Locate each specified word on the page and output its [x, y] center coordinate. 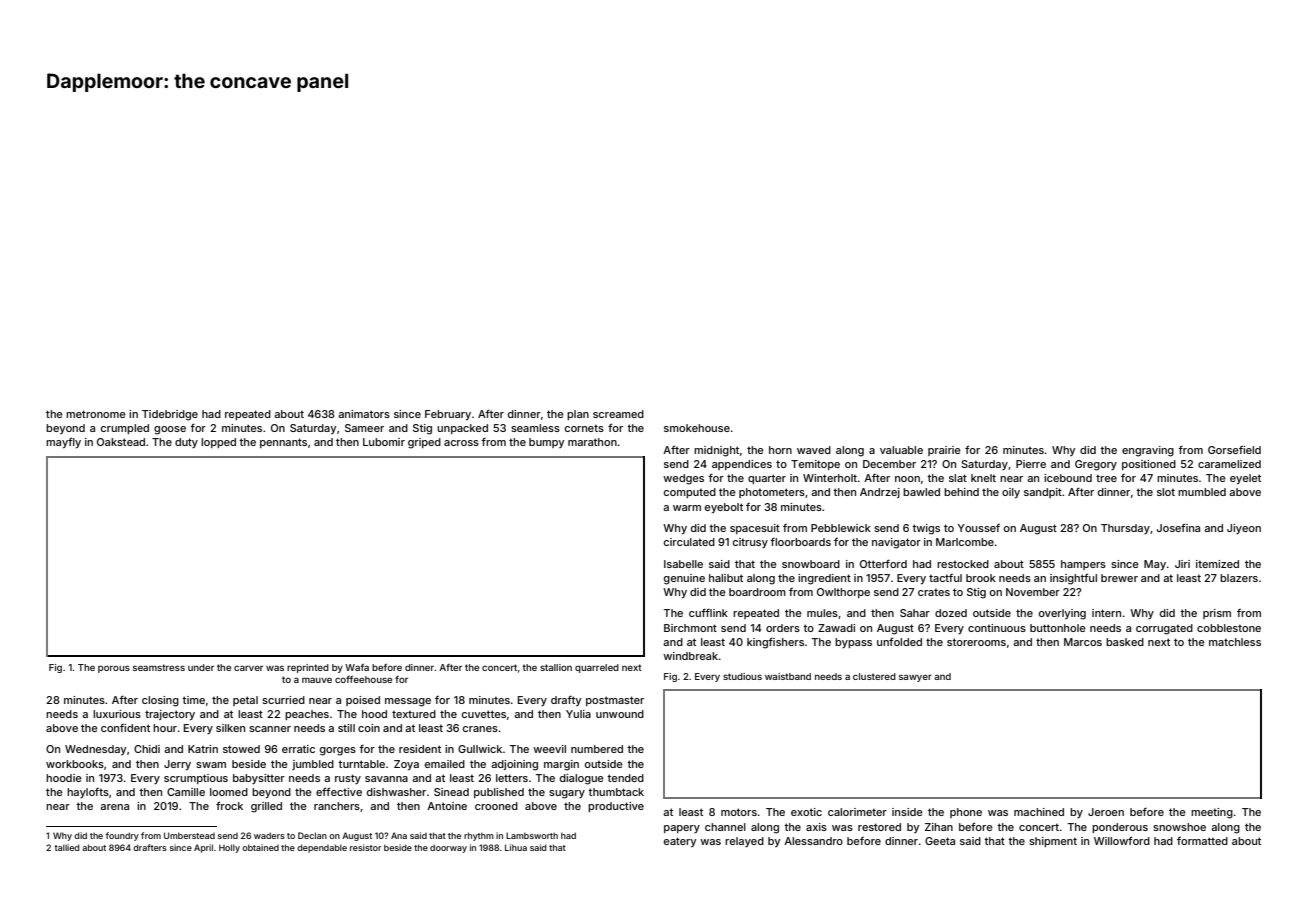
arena [114, 807]
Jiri [1182, 564]
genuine [684, 579]
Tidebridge [170, 415]
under [201, 667]
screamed [618, 414]
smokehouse [697, 428]
